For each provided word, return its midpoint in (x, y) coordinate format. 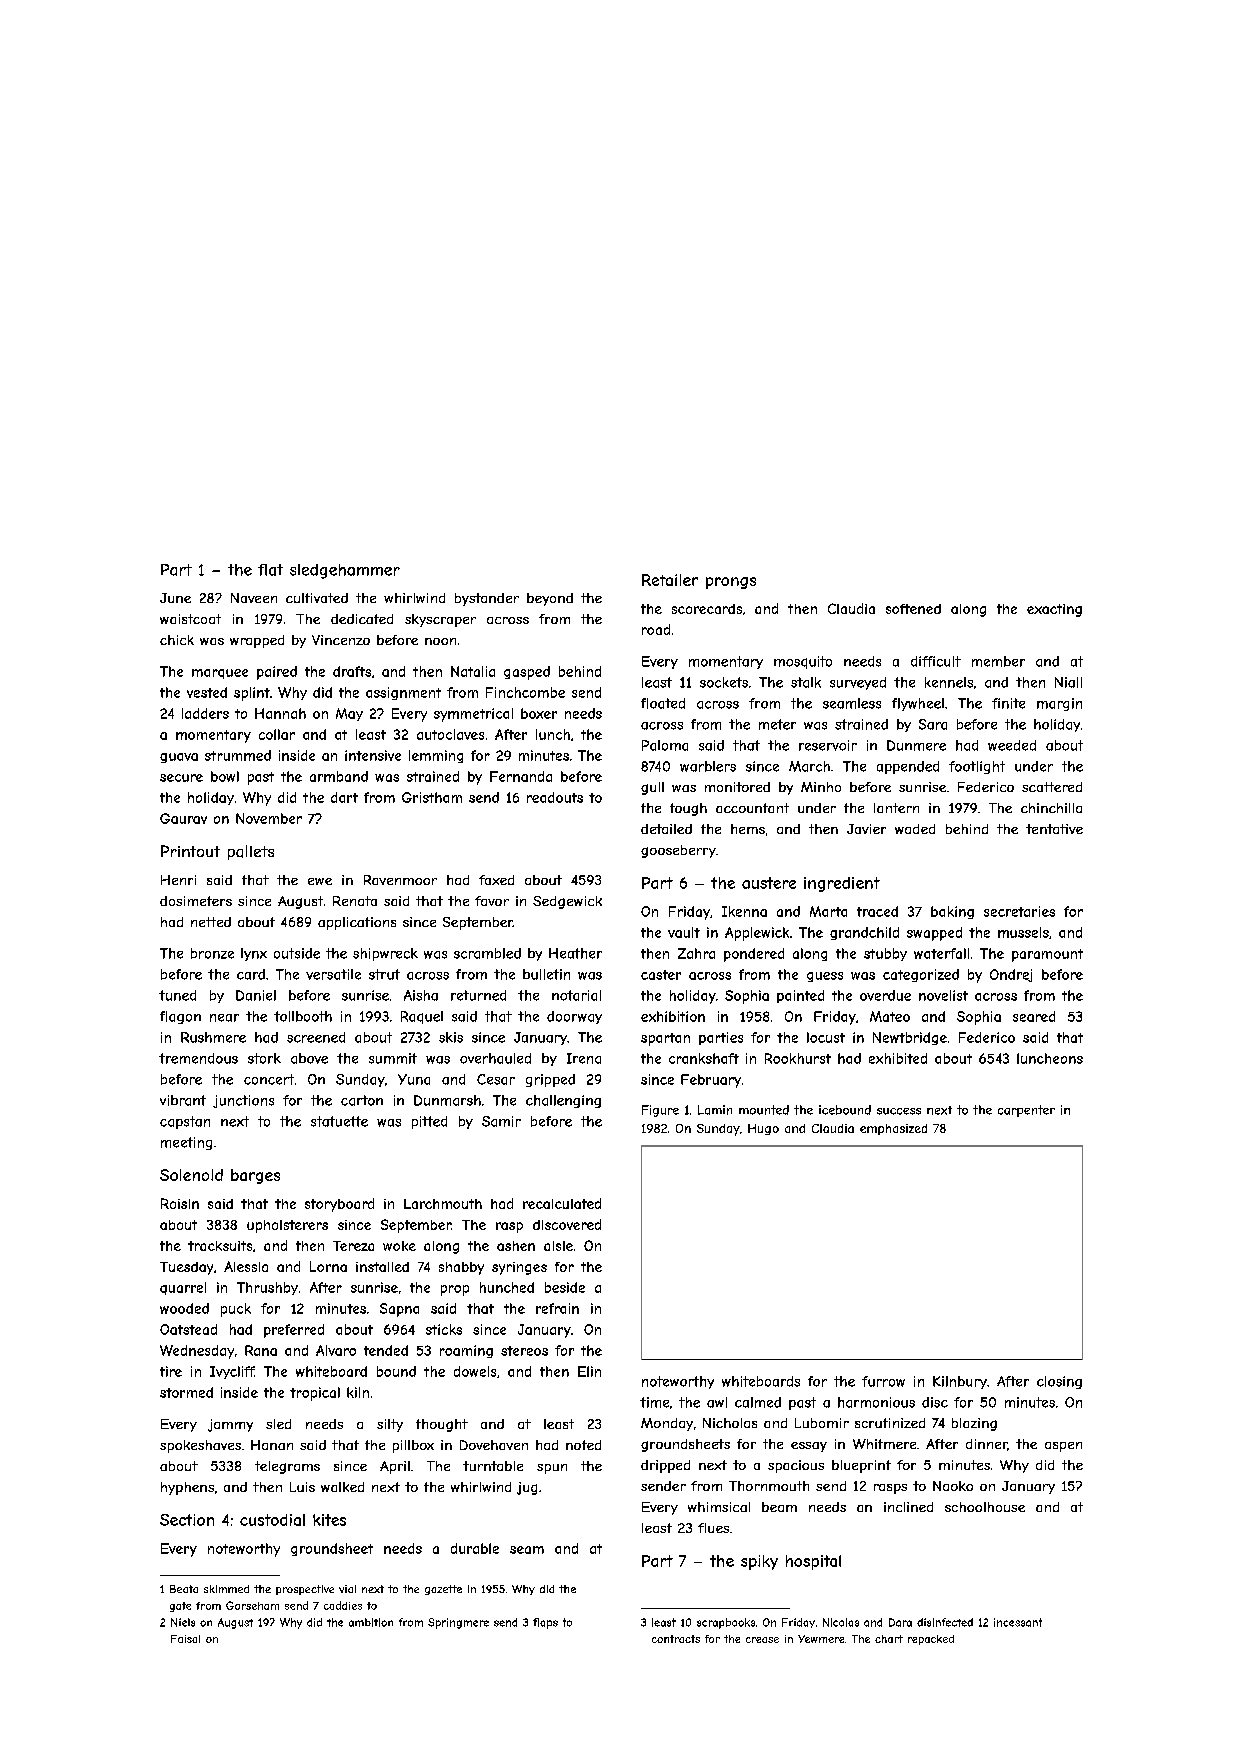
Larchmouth (443, 1204)
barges (255, 1176)
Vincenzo (341, 640)
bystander (487, 599)
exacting (1054, 610)
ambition (371, 1622)
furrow (883, 1381)
